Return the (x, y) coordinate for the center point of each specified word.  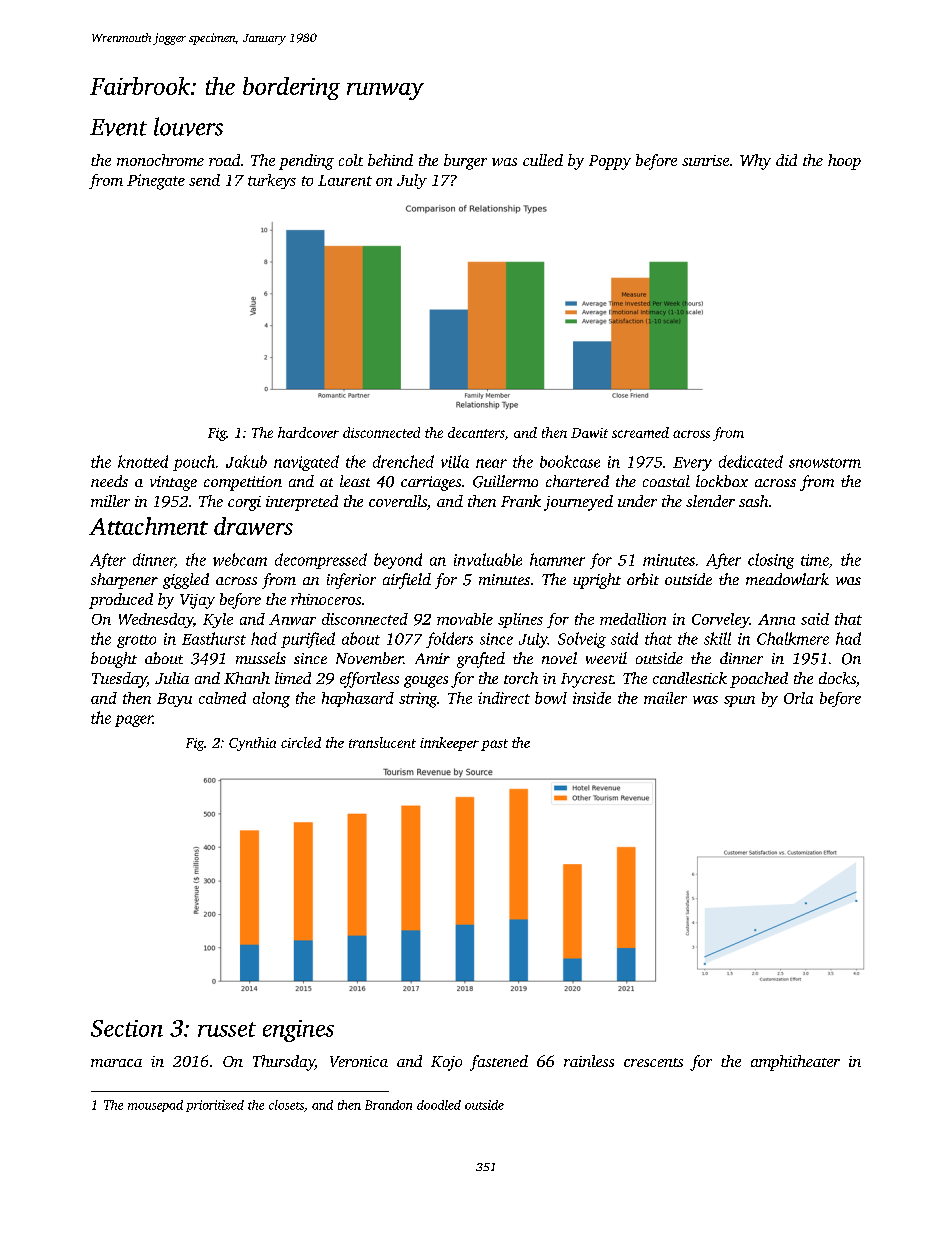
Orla (798, 698)
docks (837, 678)
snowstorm (825, 463)
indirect (504, 698)
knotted (143, 461)
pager (134, 721)
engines (298, 1031)
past (494, 745)
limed (293, 678)
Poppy (610, 162)
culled (543, 160)
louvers (188, 126)
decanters (476, 432)
